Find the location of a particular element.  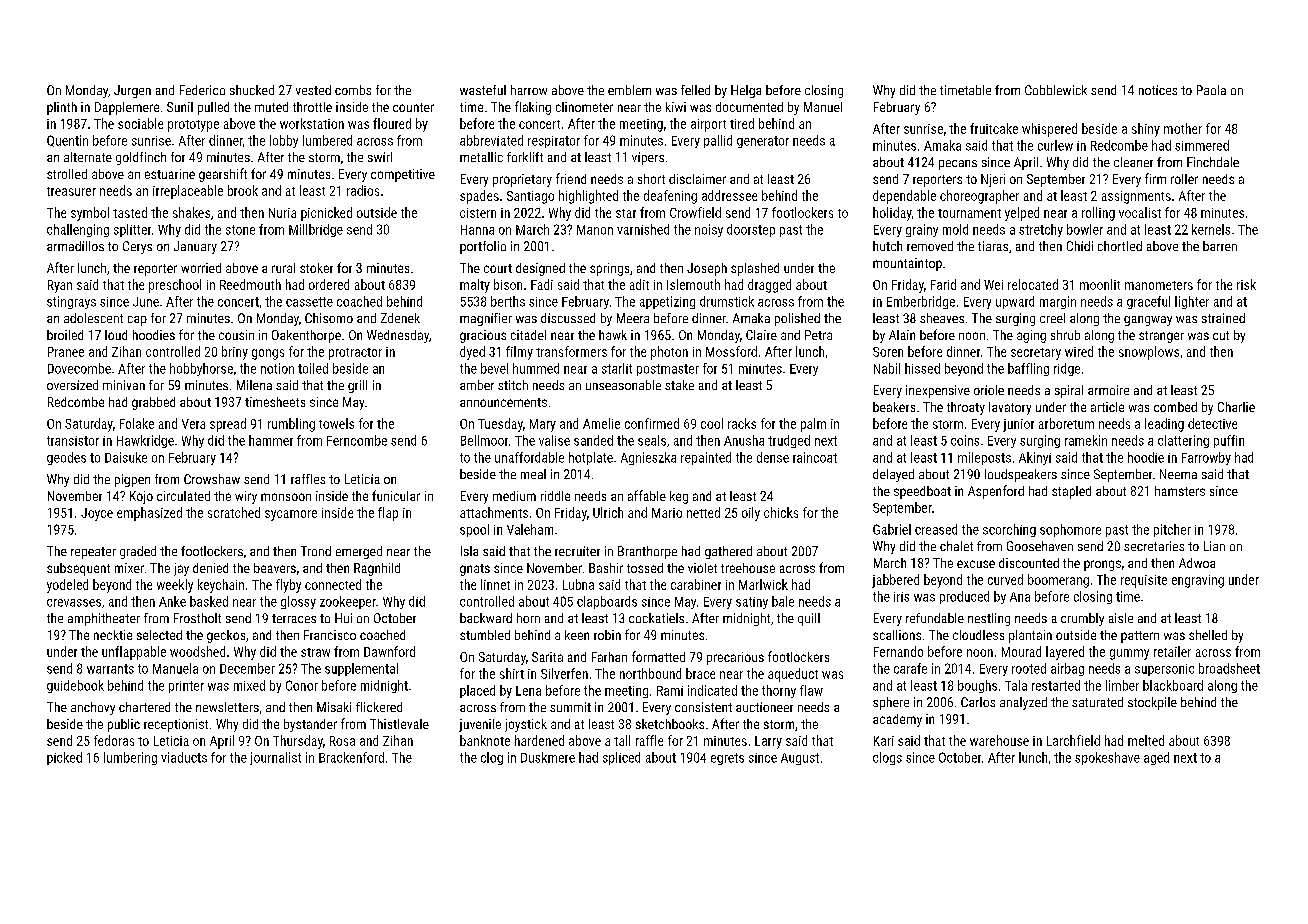

challenging is located at coordinates (78, 230).
